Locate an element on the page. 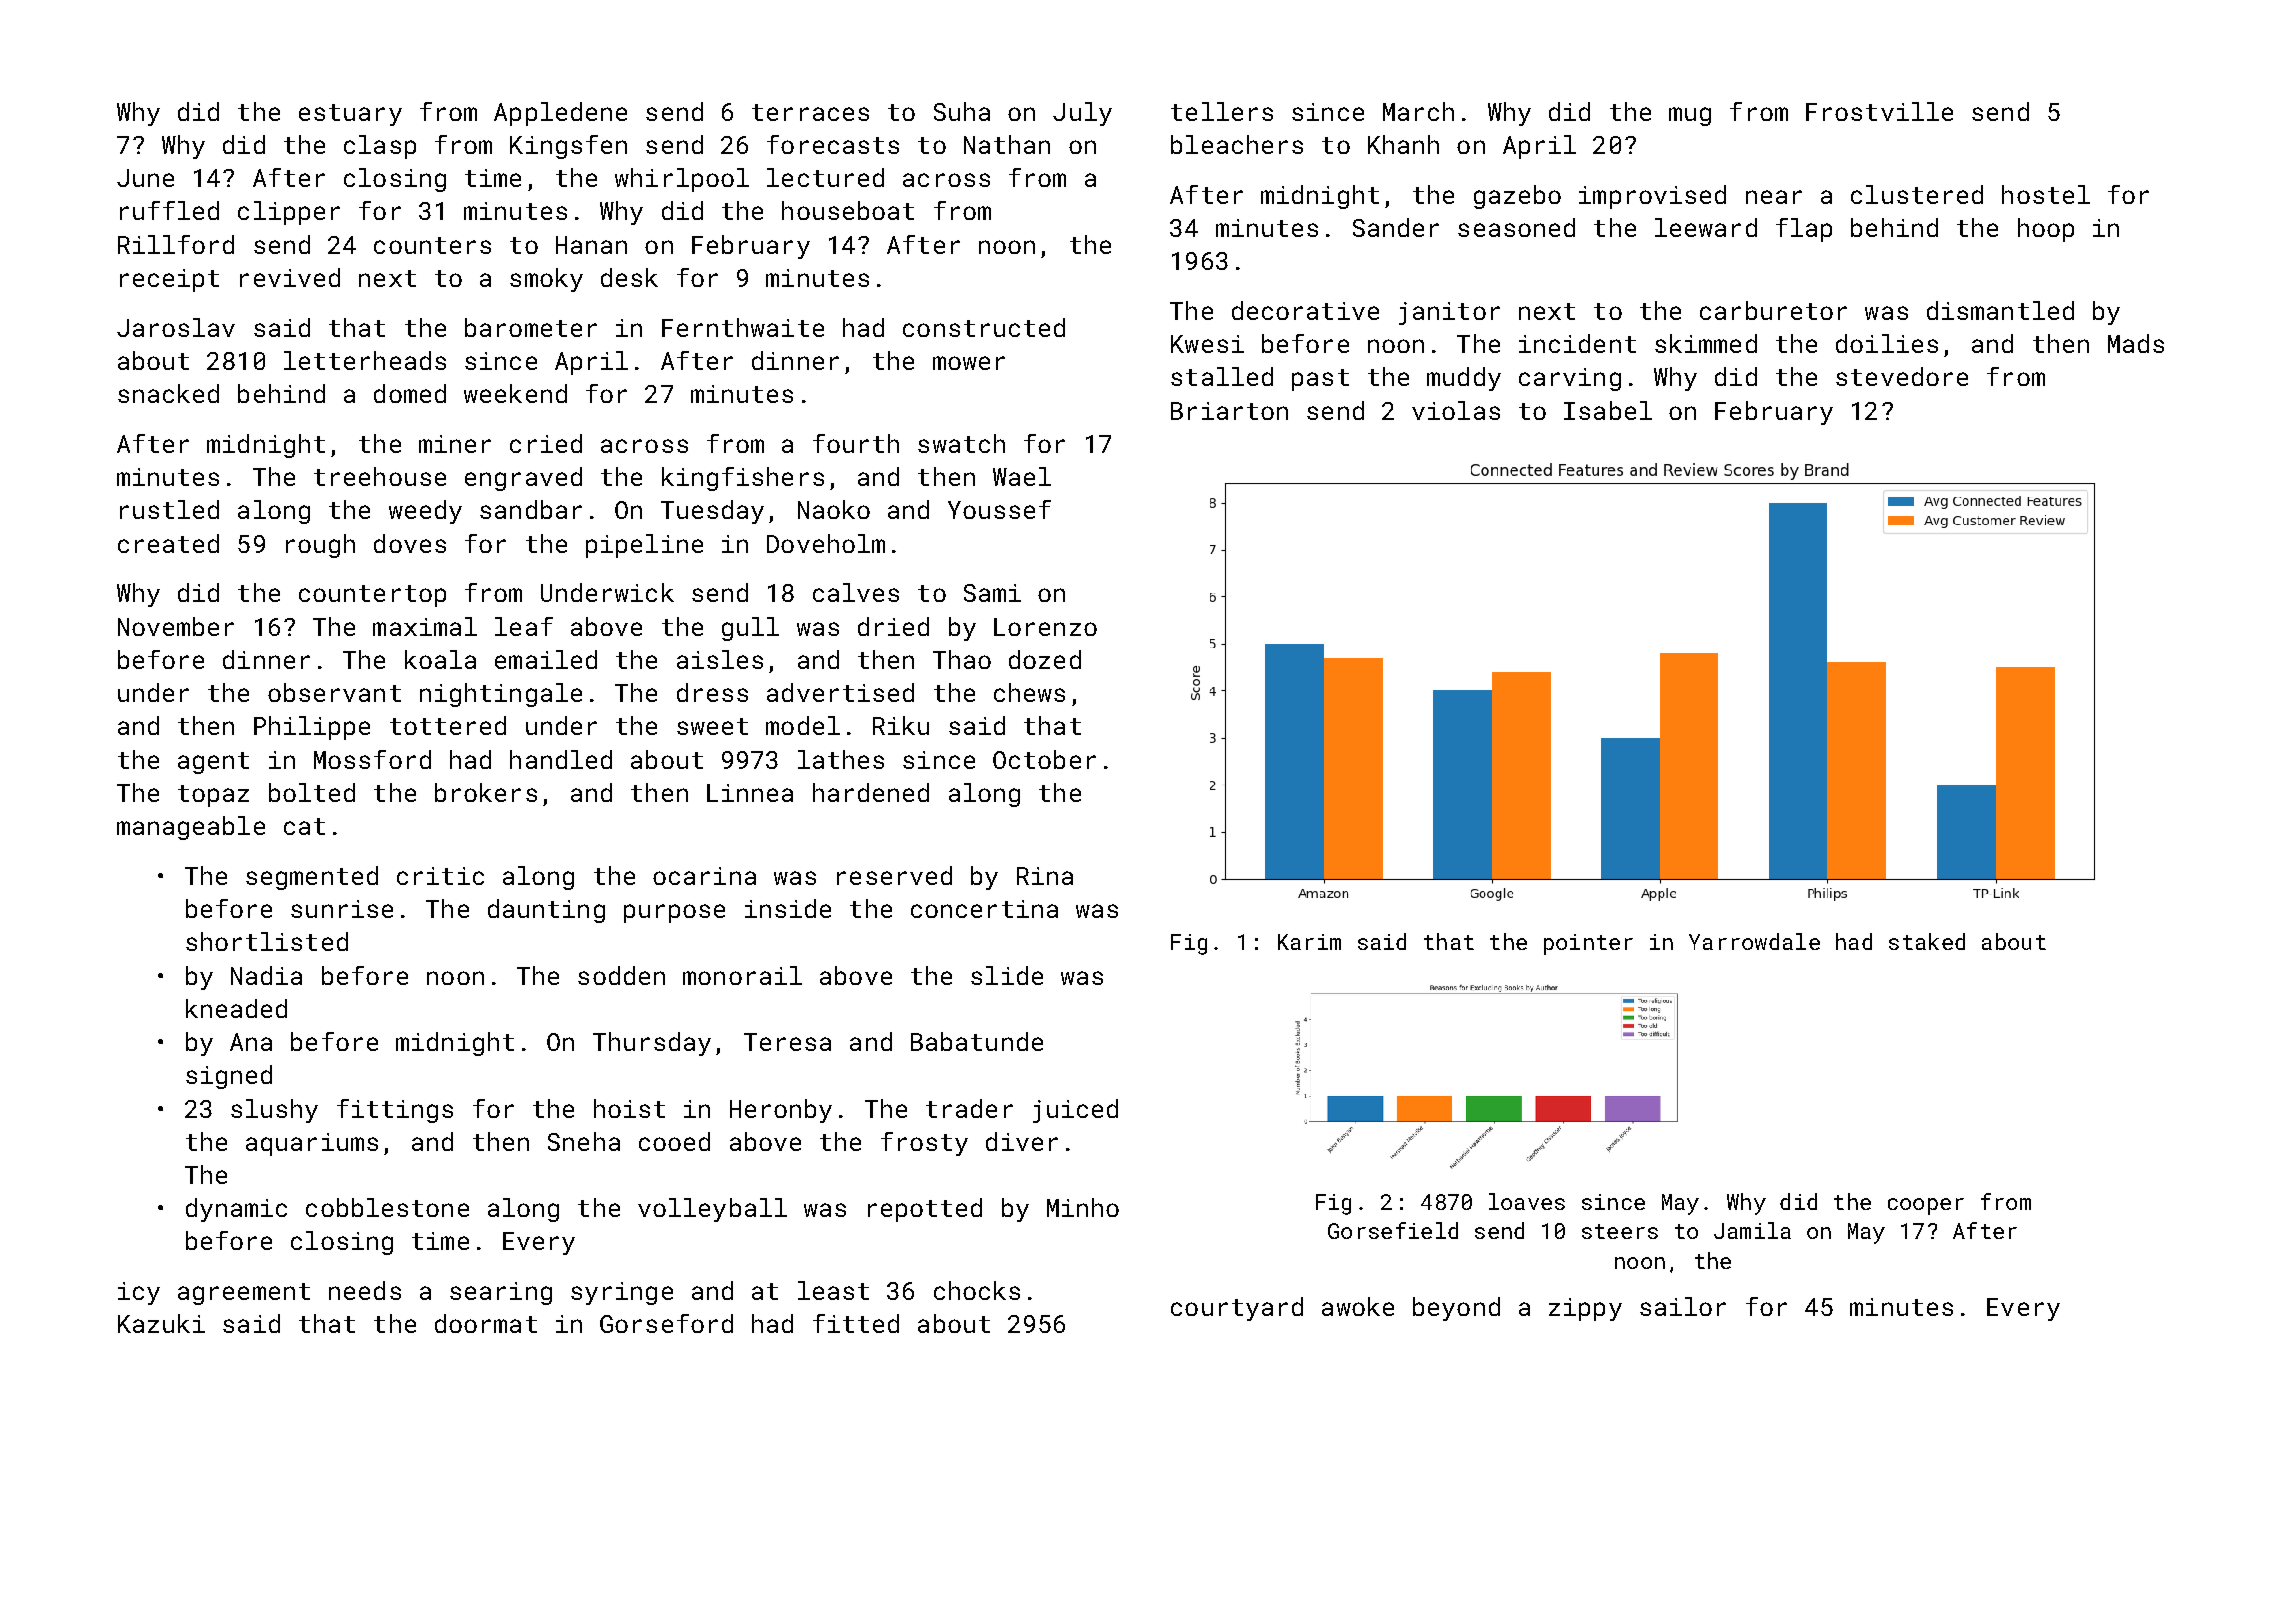  Isabel is located at coordinates (1608, 410).
